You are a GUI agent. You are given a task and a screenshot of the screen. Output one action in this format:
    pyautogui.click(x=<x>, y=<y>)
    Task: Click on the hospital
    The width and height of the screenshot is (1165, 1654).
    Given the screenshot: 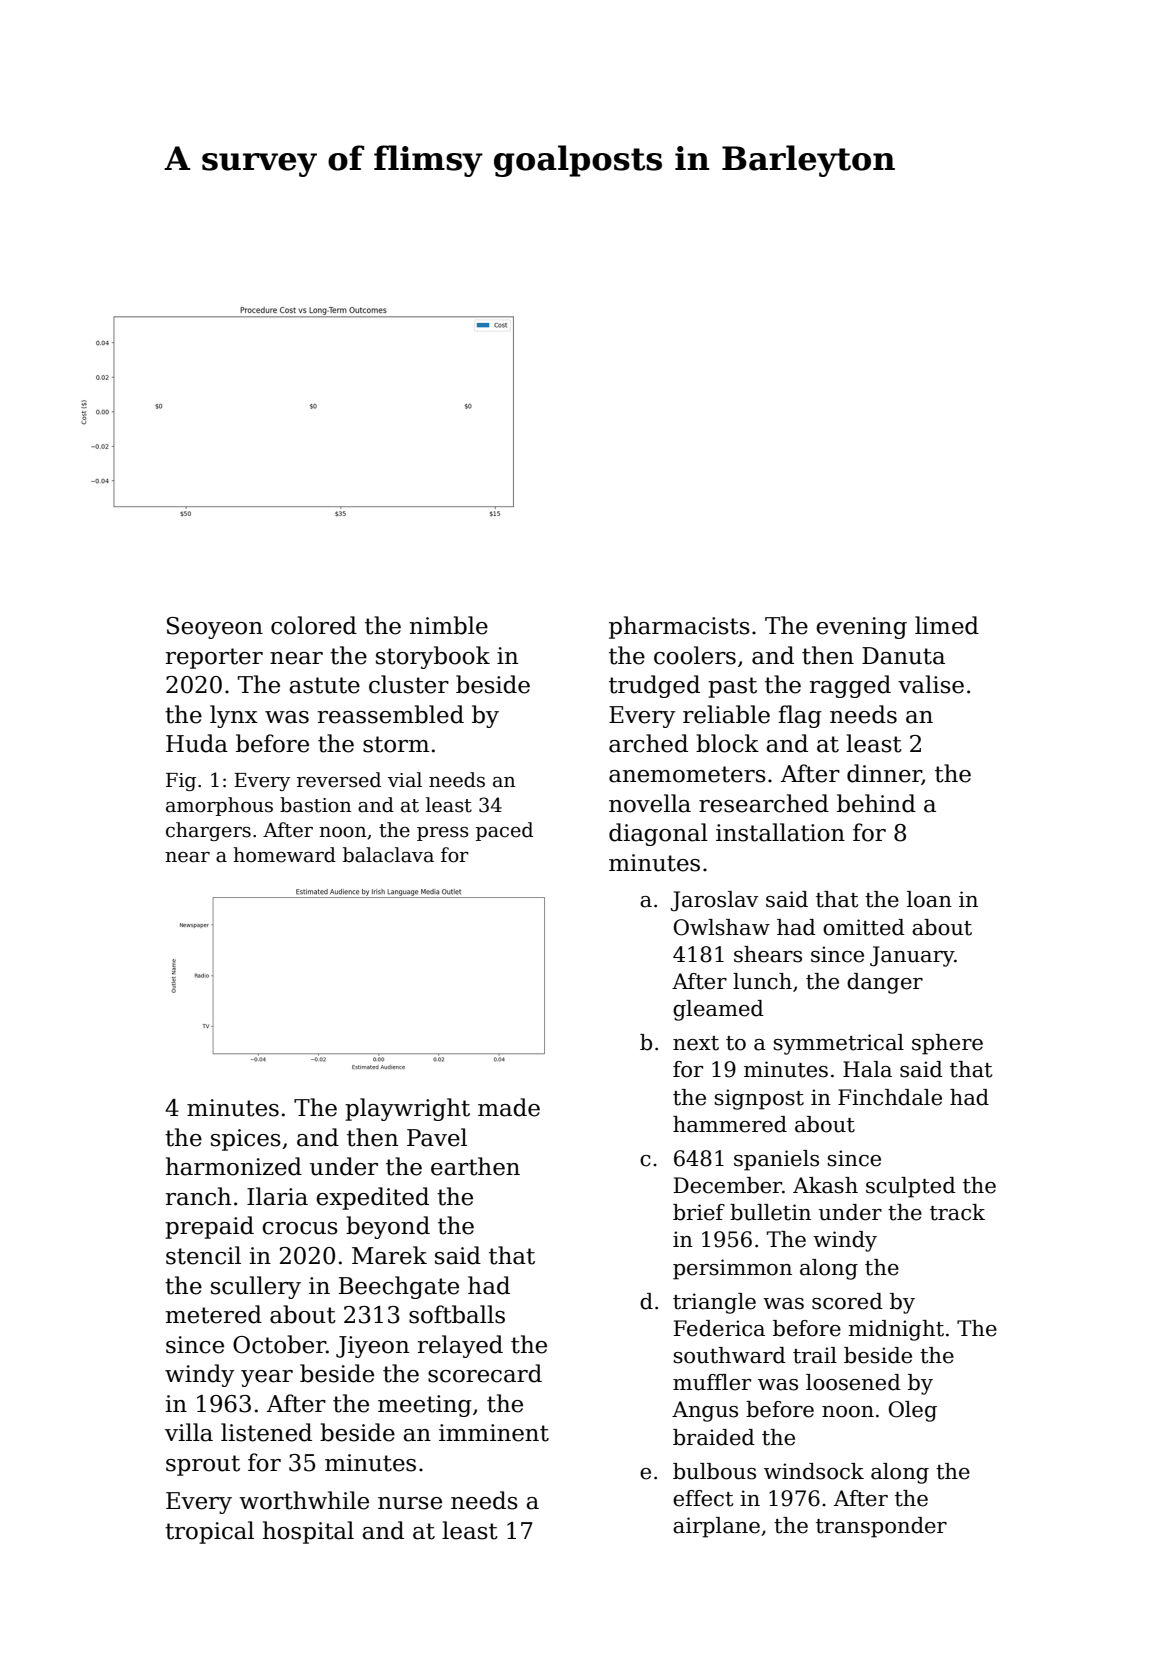 What is the action you would take?
    pyautogui.click(x=308, y=1532)
